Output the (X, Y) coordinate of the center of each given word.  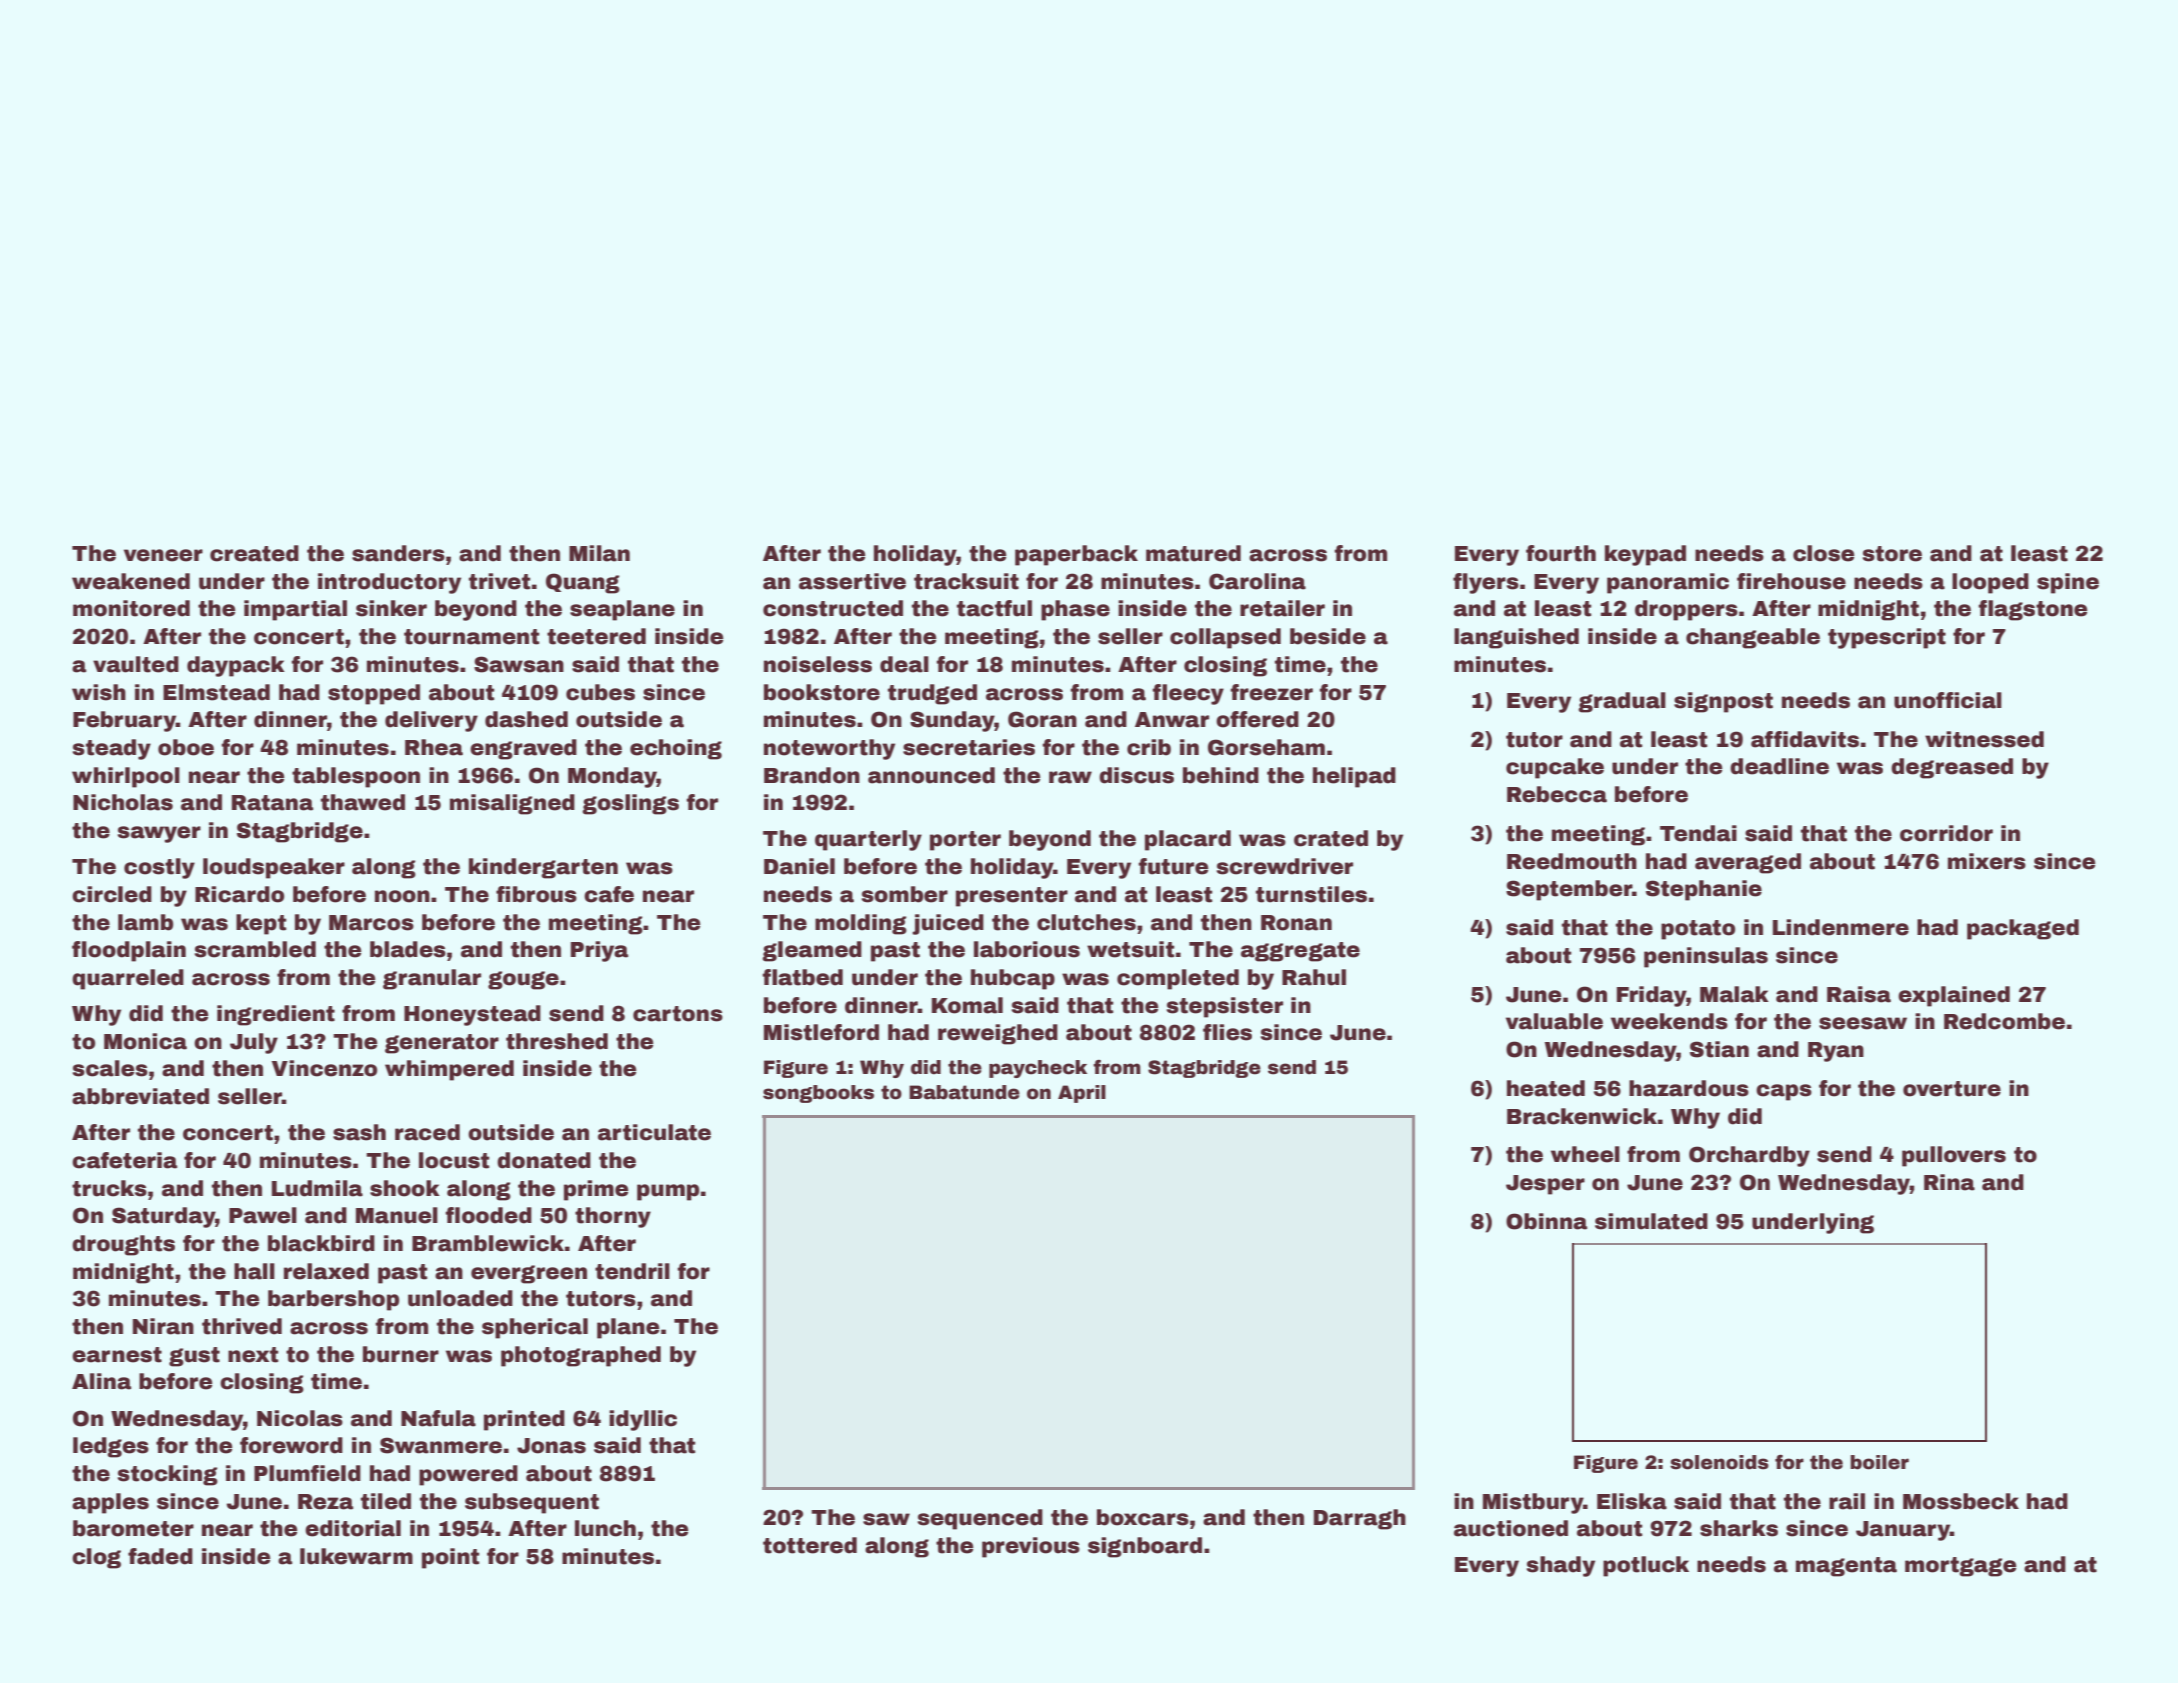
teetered (596, 636)
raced (427, 1132)
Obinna (1546, 1221)
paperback (1076, 555)
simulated (1651, 1221)
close (1823, 553)
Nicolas (300, 1418)
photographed (581, 1356)
